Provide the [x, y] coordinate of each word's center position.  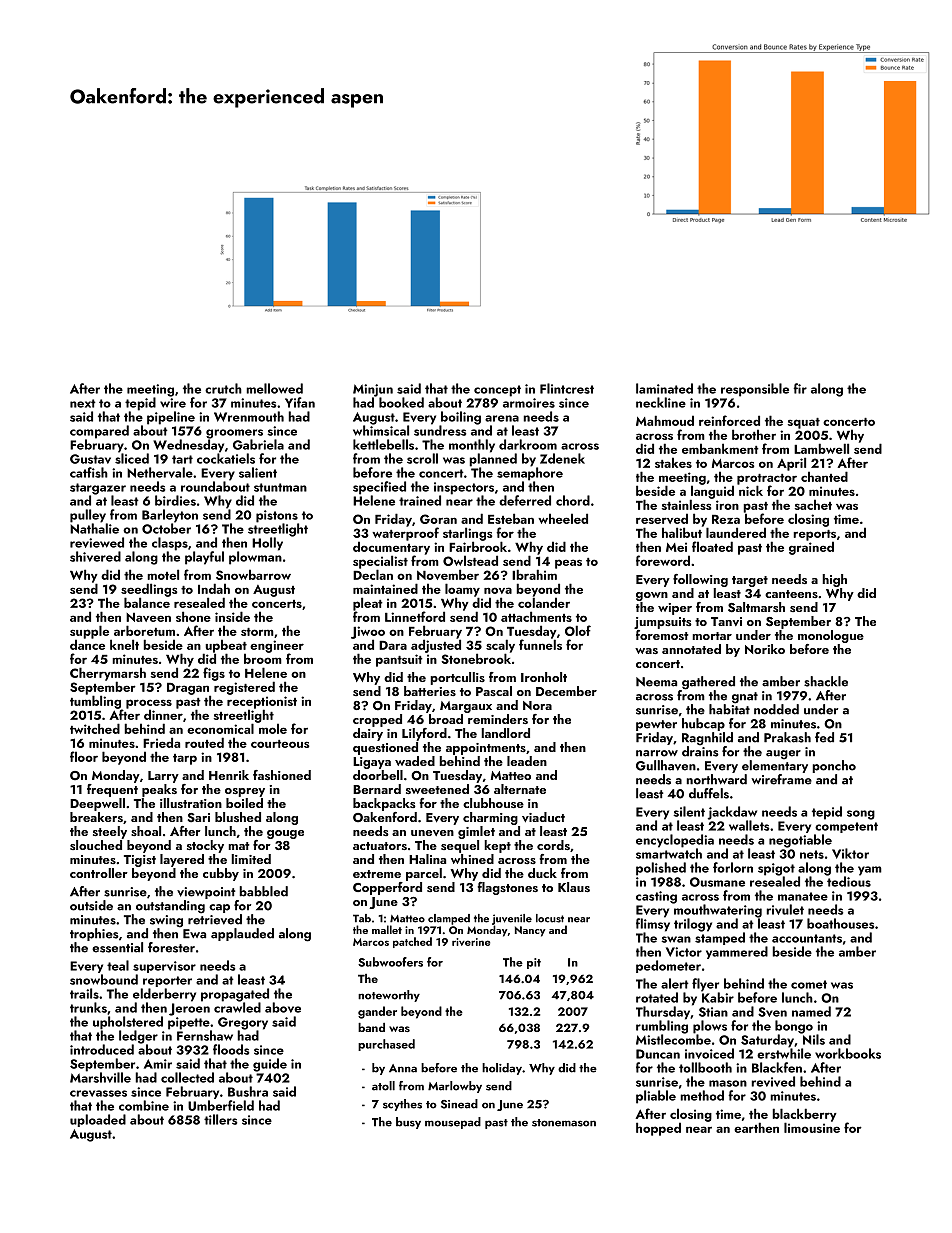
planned [493, 460]
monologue [831, 636]
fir [800, 388]
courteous [280, 744]
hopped [658, 1129]
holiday [502, 1069]
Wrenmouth [249, 416]
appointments [486, 749]
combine [144, 1105]
